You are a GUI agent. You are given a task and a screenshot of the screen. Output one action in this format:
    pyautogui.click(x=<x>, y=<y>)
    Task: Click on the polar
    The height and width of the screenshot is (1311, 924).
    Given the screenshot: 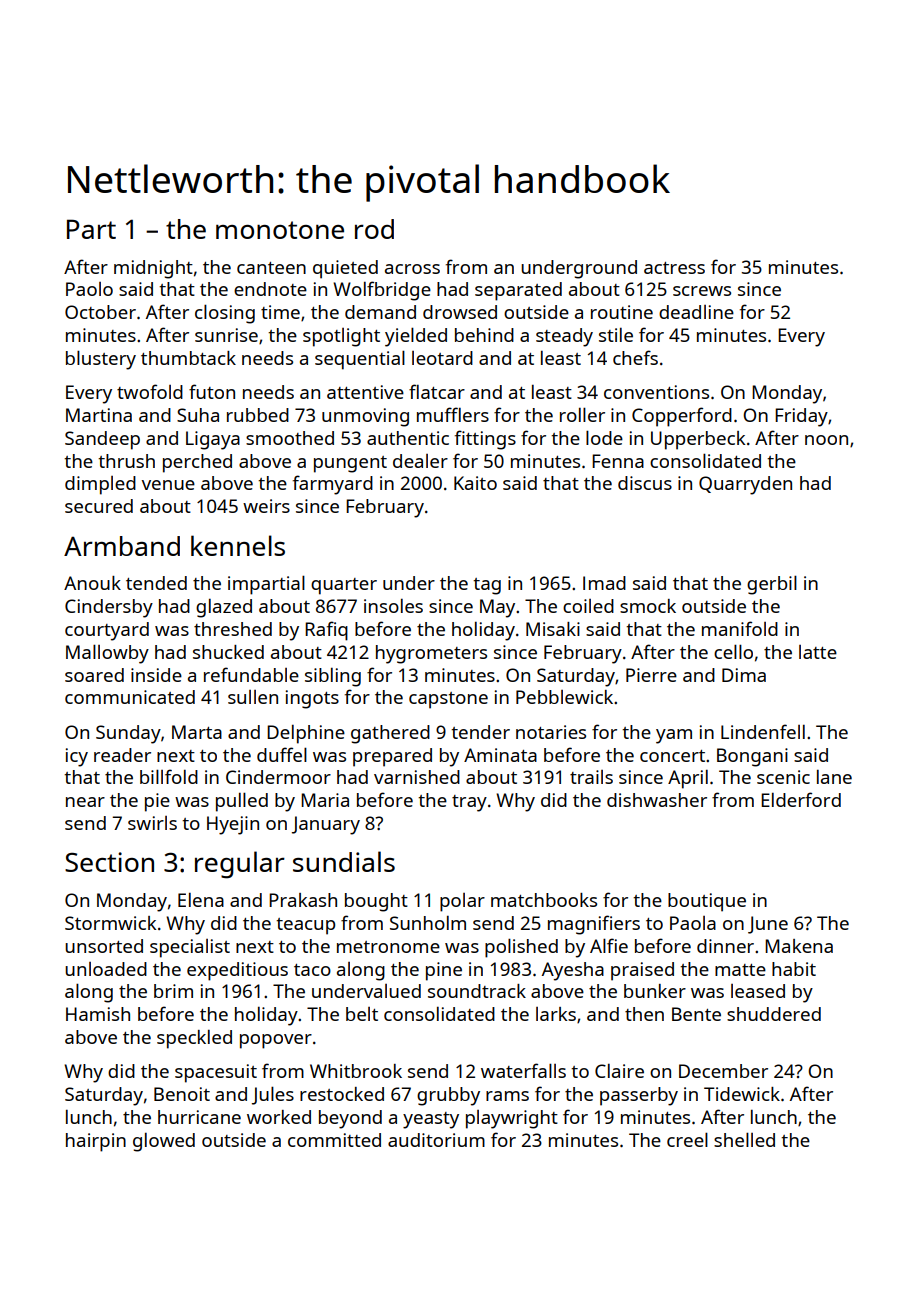 What is the action you would take?
    pyautogui.click(x=462, y=902)
